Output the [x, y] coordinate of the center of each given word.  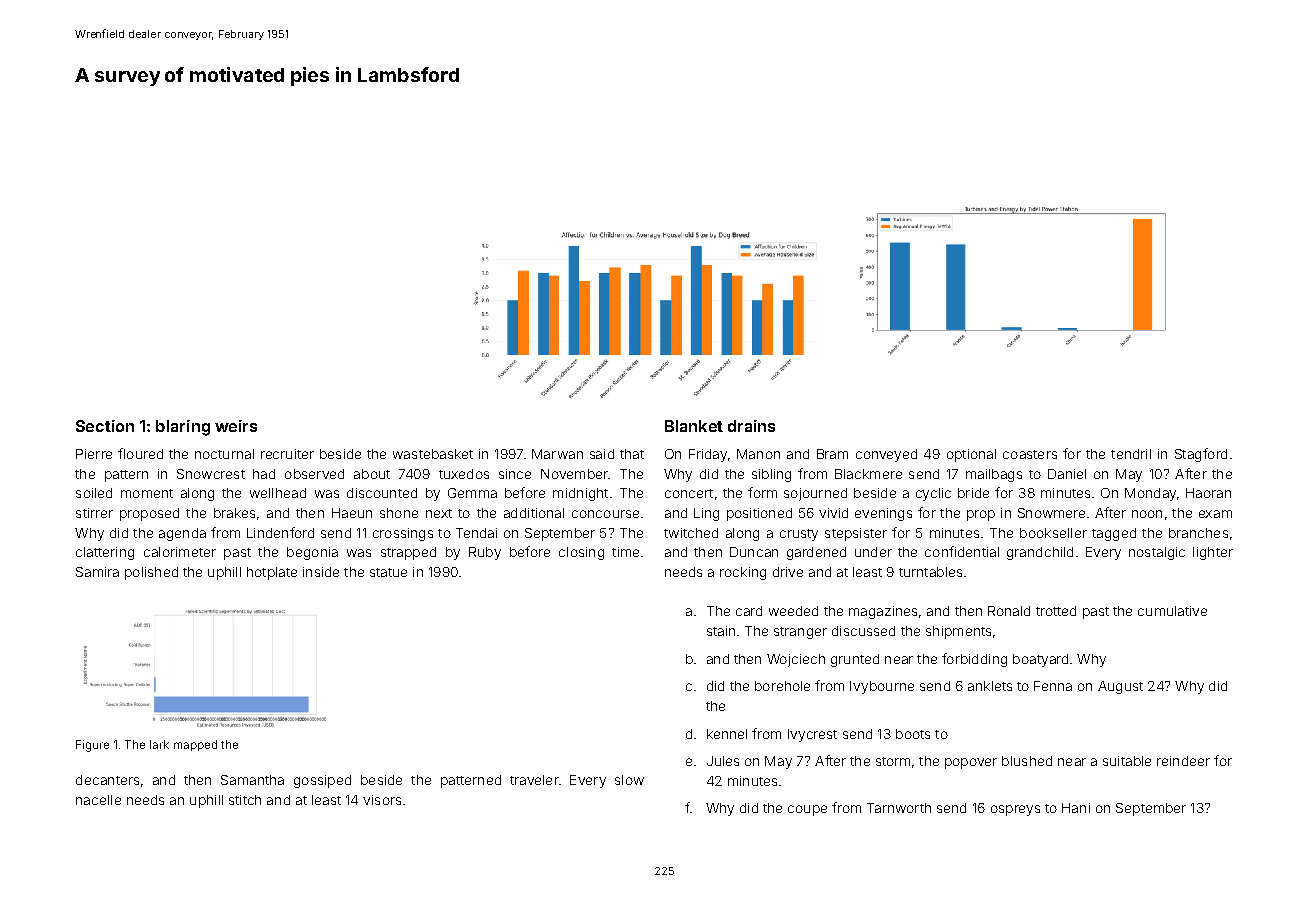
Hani [1076, 808]
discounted [382, 493]
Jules [723, 761]
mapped [195, 745]
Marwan [557, 454]
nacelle [98, 800]
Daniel [1067, 474]
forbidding [974, 660]
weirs [236, 426]
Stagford [1201, 455]
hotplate [272, 573]
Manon [758, 454]
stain [721, 631]
